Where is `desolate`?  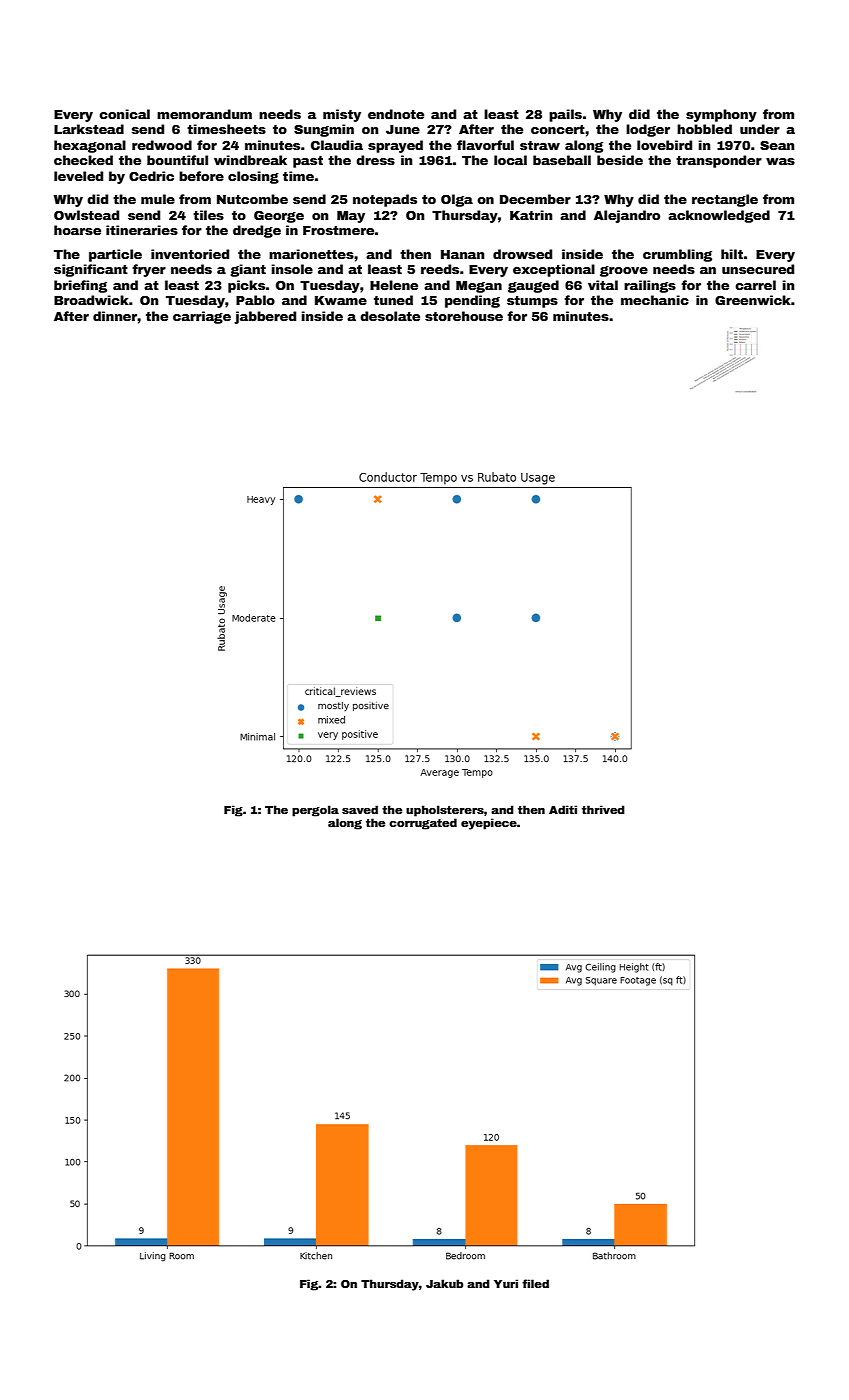
desolate is located at coordinates (390, 316).
